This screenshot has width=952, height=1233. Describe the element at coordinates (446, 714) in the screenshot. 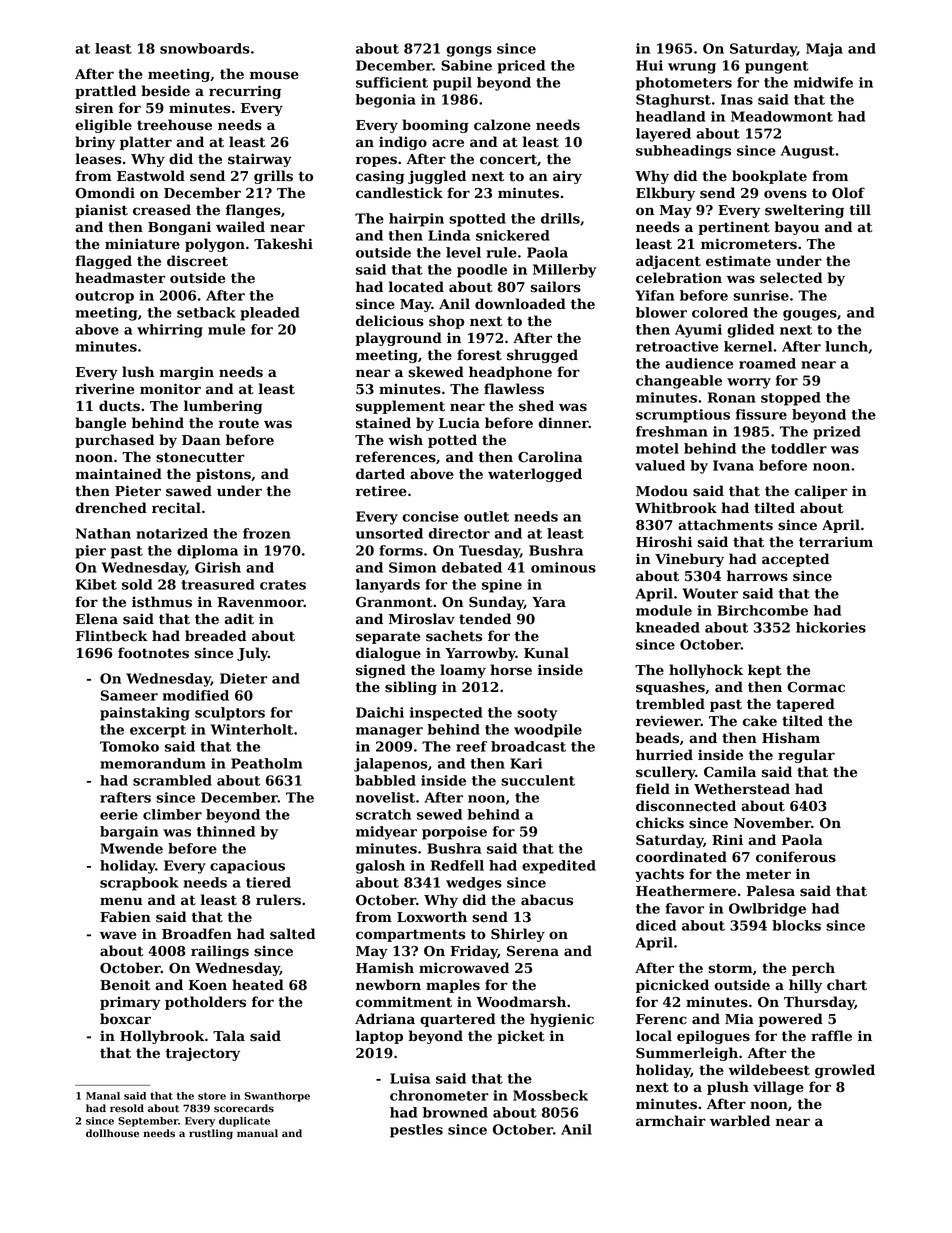

I see `inspected` at that location.
